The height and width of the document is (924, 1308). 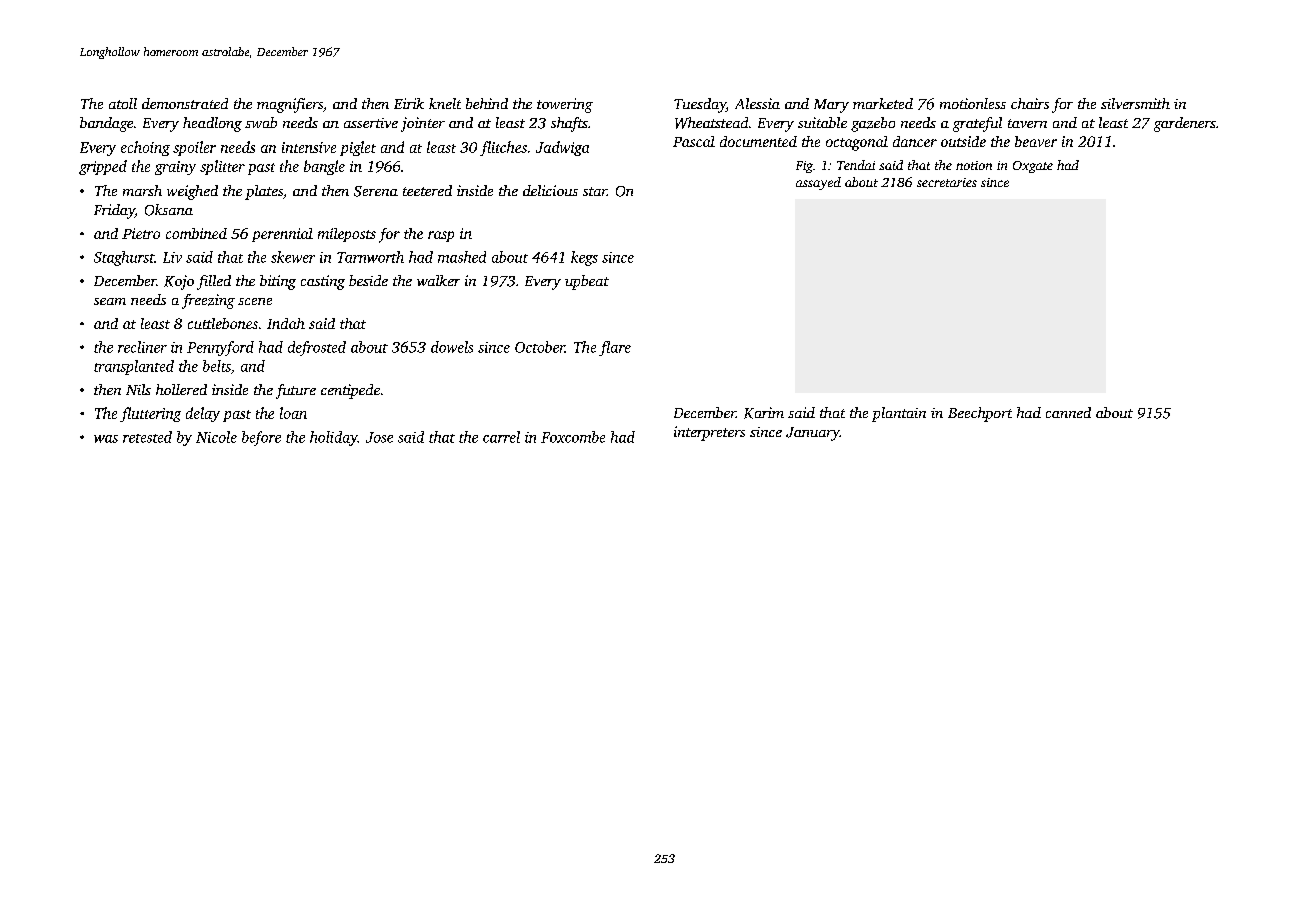 What do you see at coordinates (615, 348) in the document?
I see `flare` at bounding box center [615, 348].
